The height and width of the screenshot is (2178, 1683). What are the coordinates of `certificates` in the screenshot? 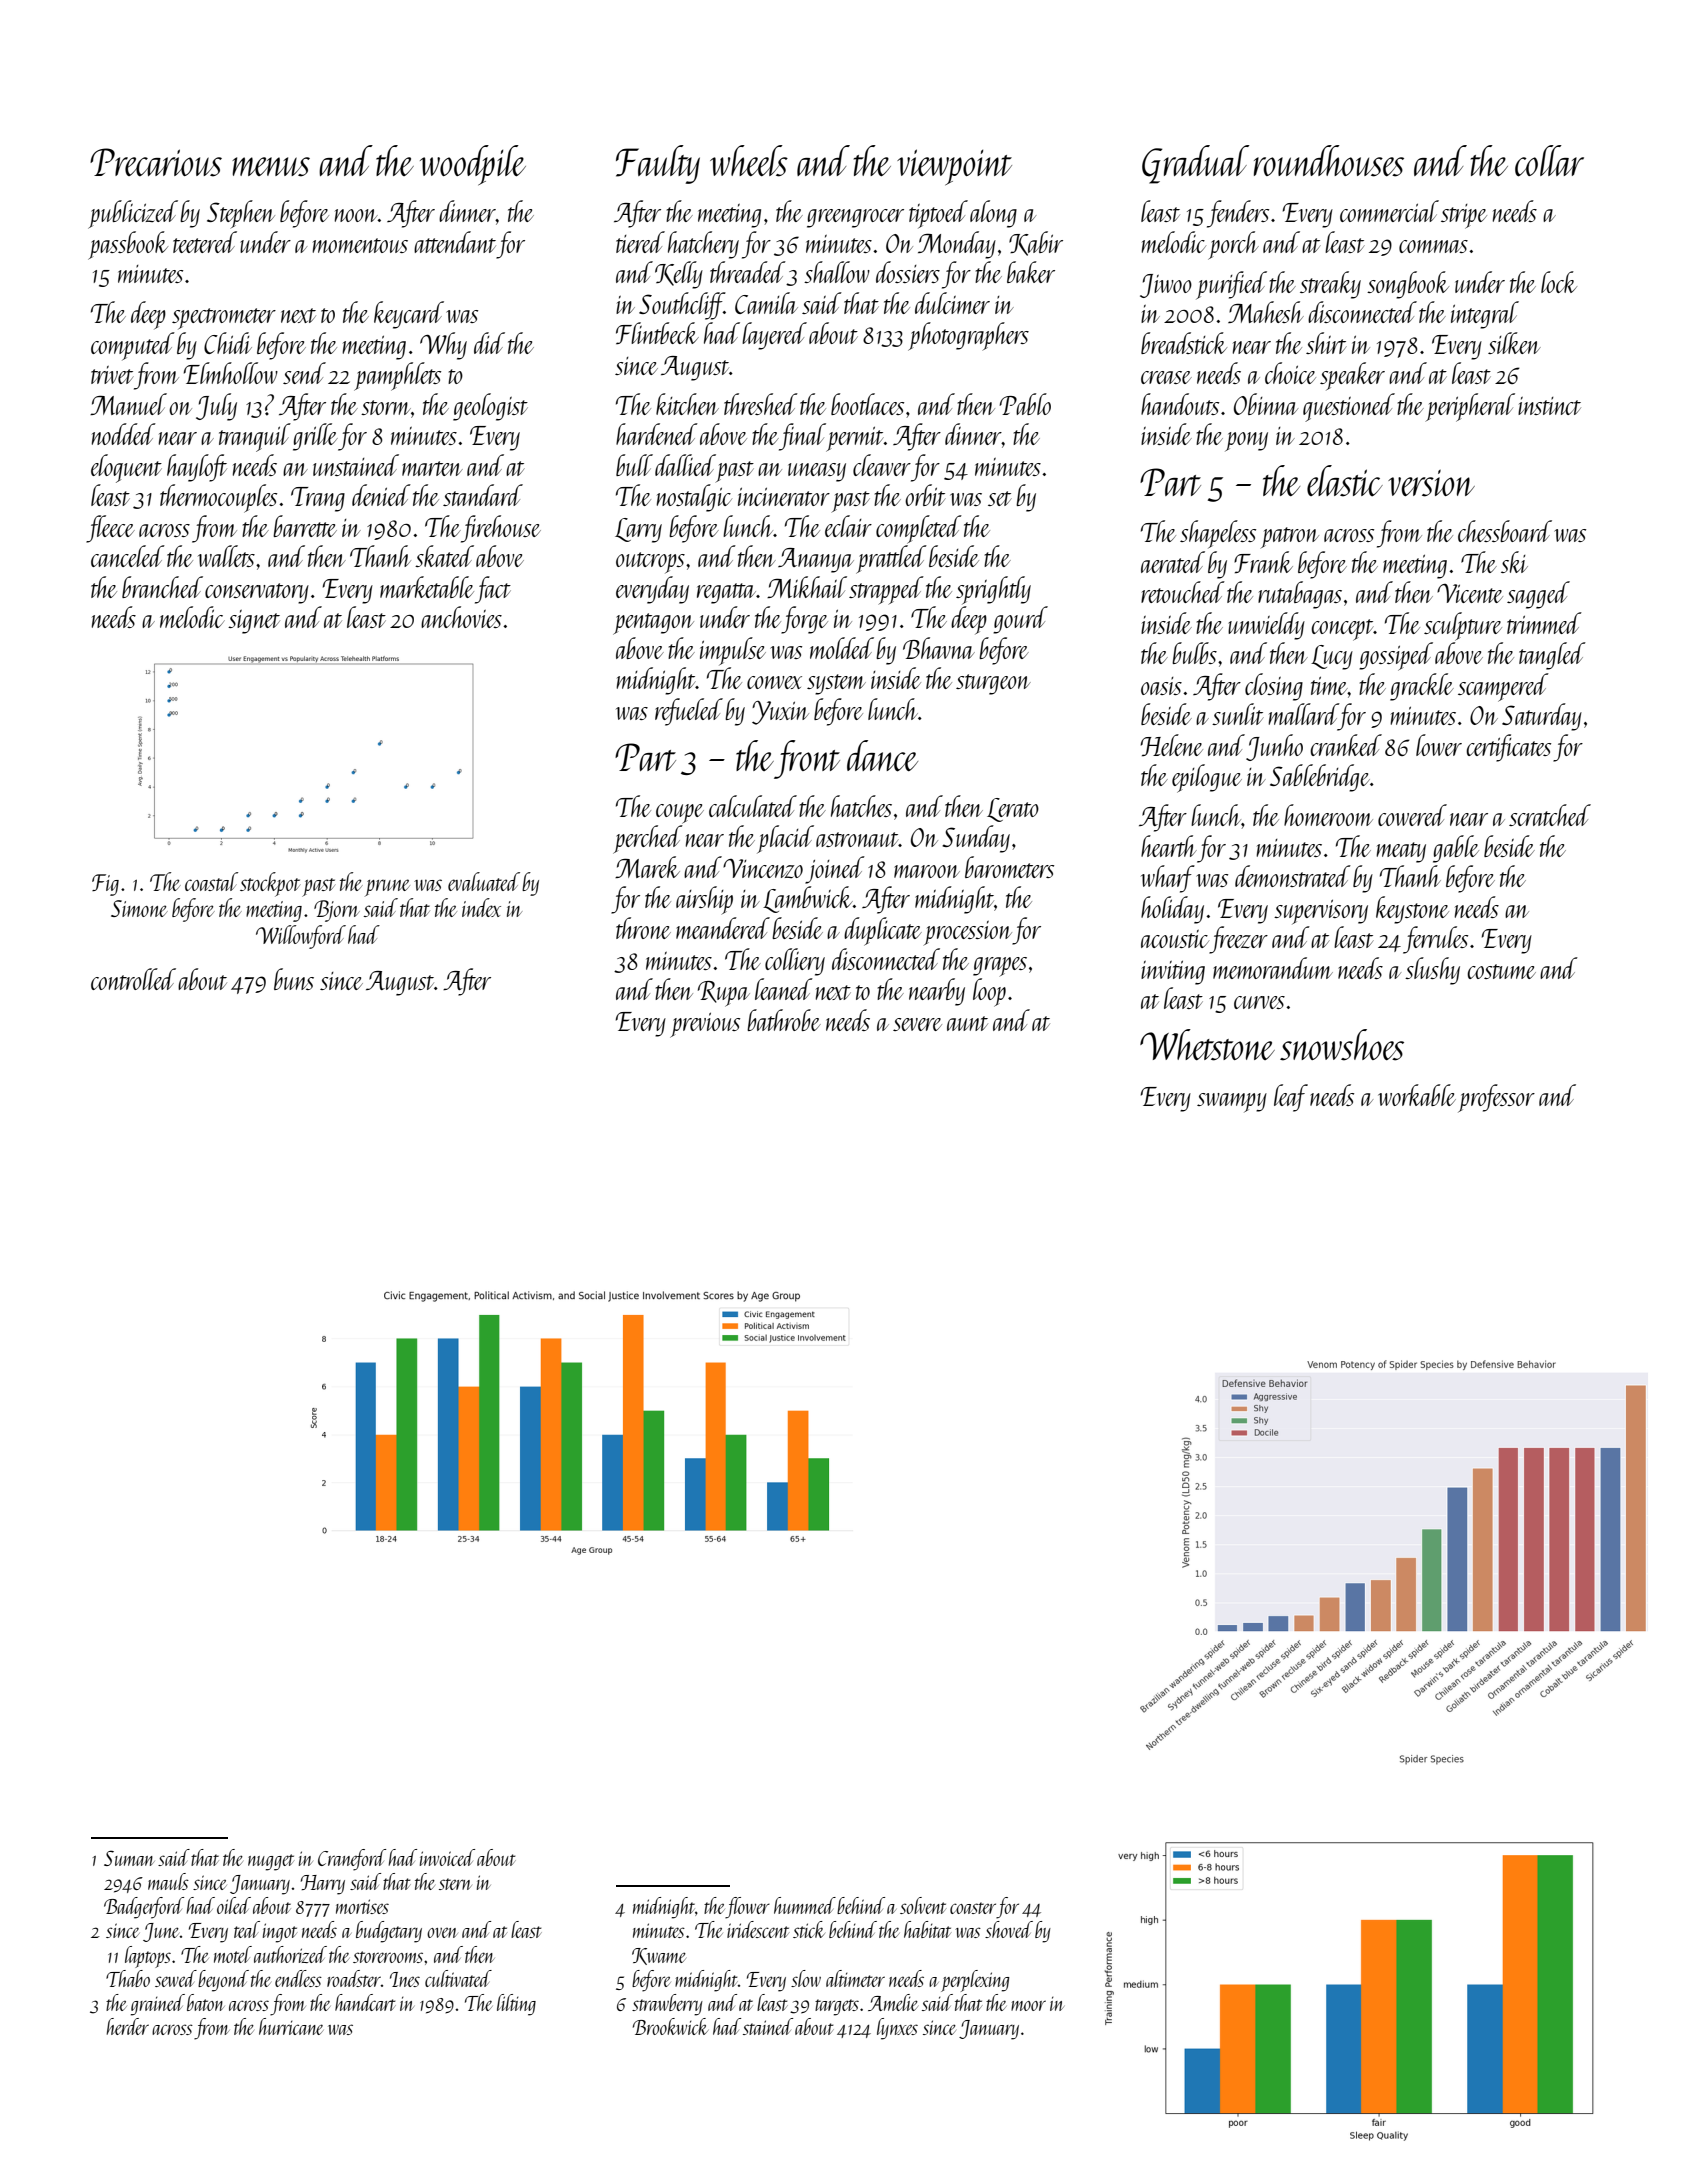 It's located at (1508, 748).
